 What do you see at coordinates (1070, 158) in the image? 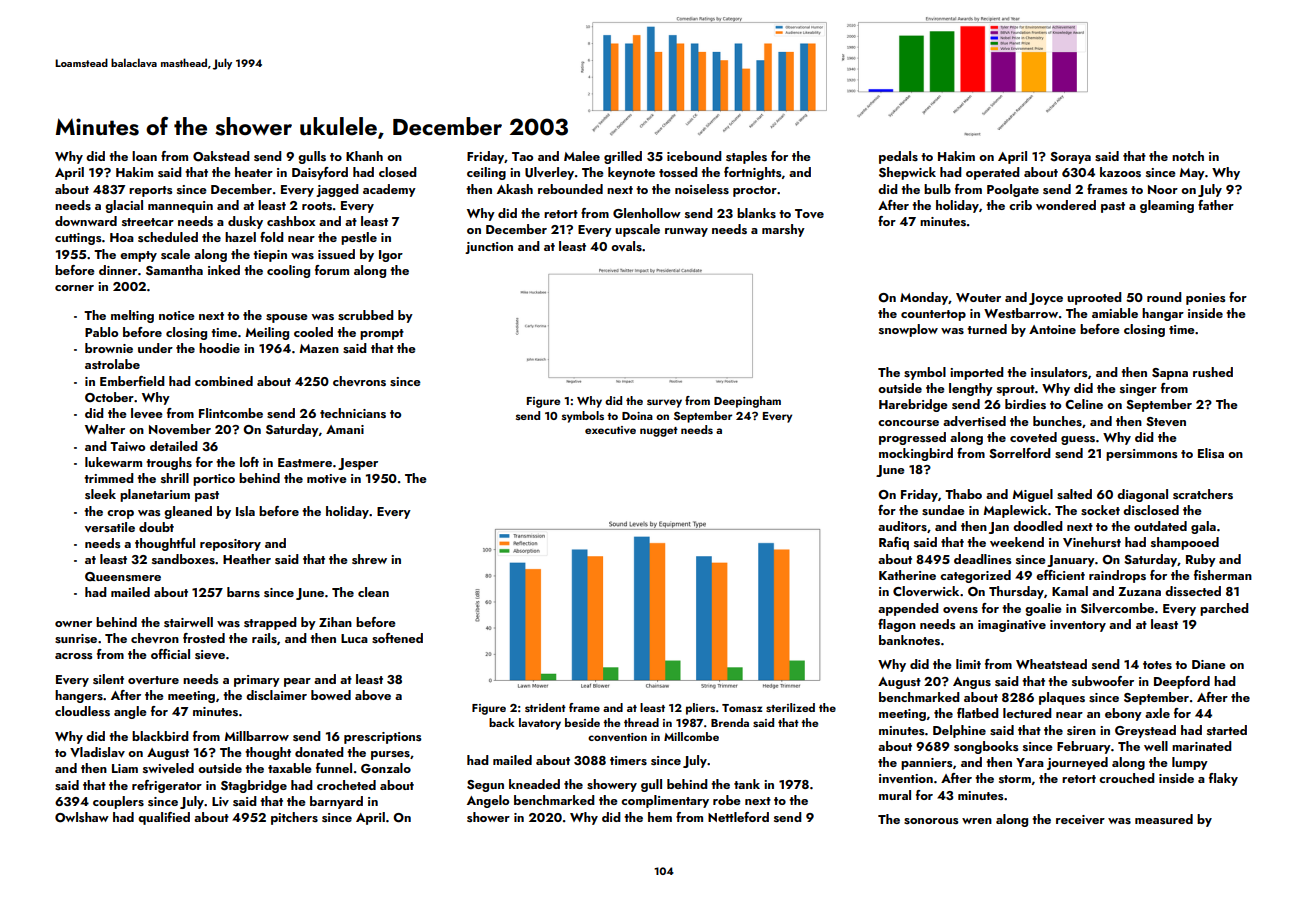
I see `Soraya` at bounding box center [1070, 158].
